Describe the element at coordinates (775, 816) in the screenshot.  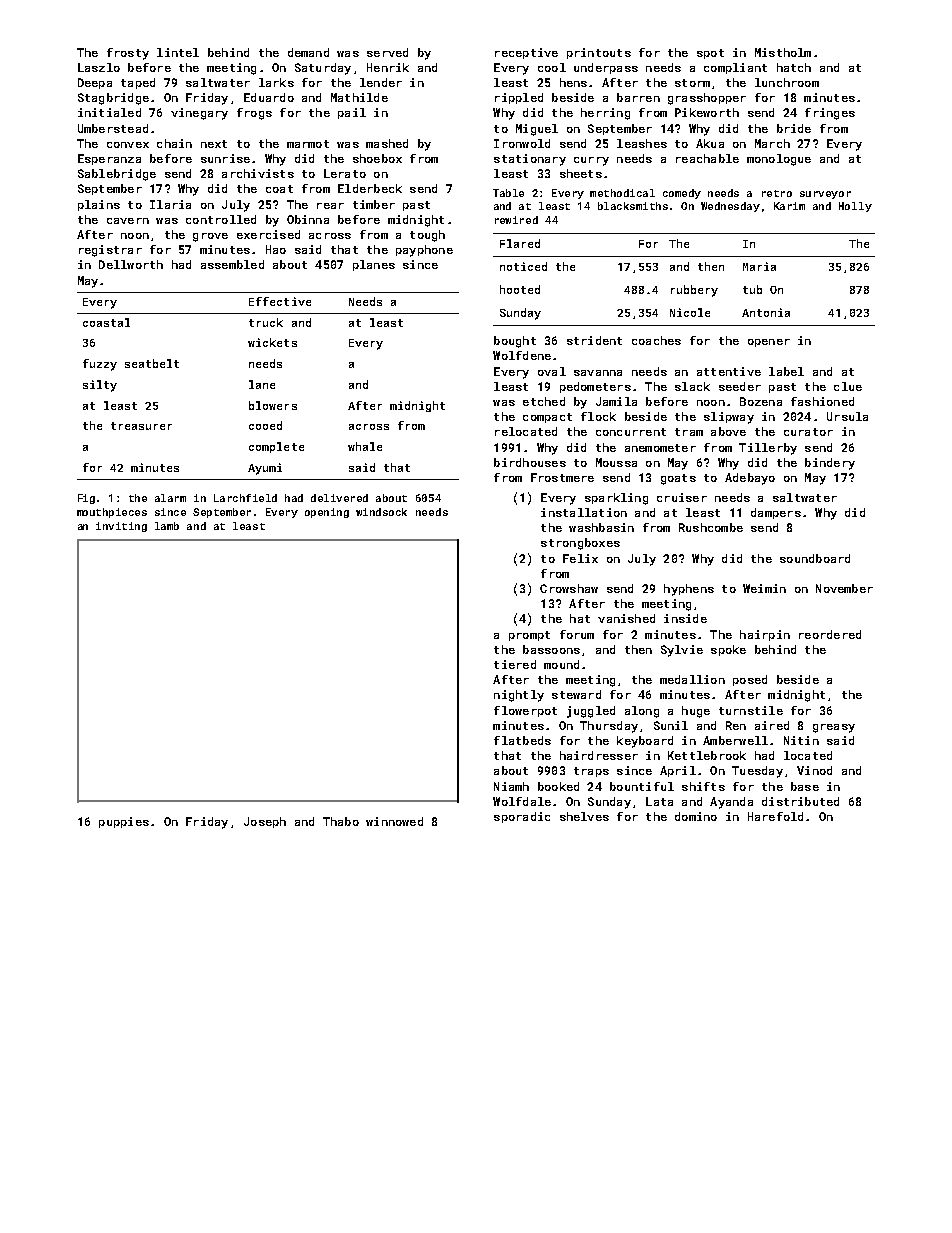
I see `Harefold` at that location.
